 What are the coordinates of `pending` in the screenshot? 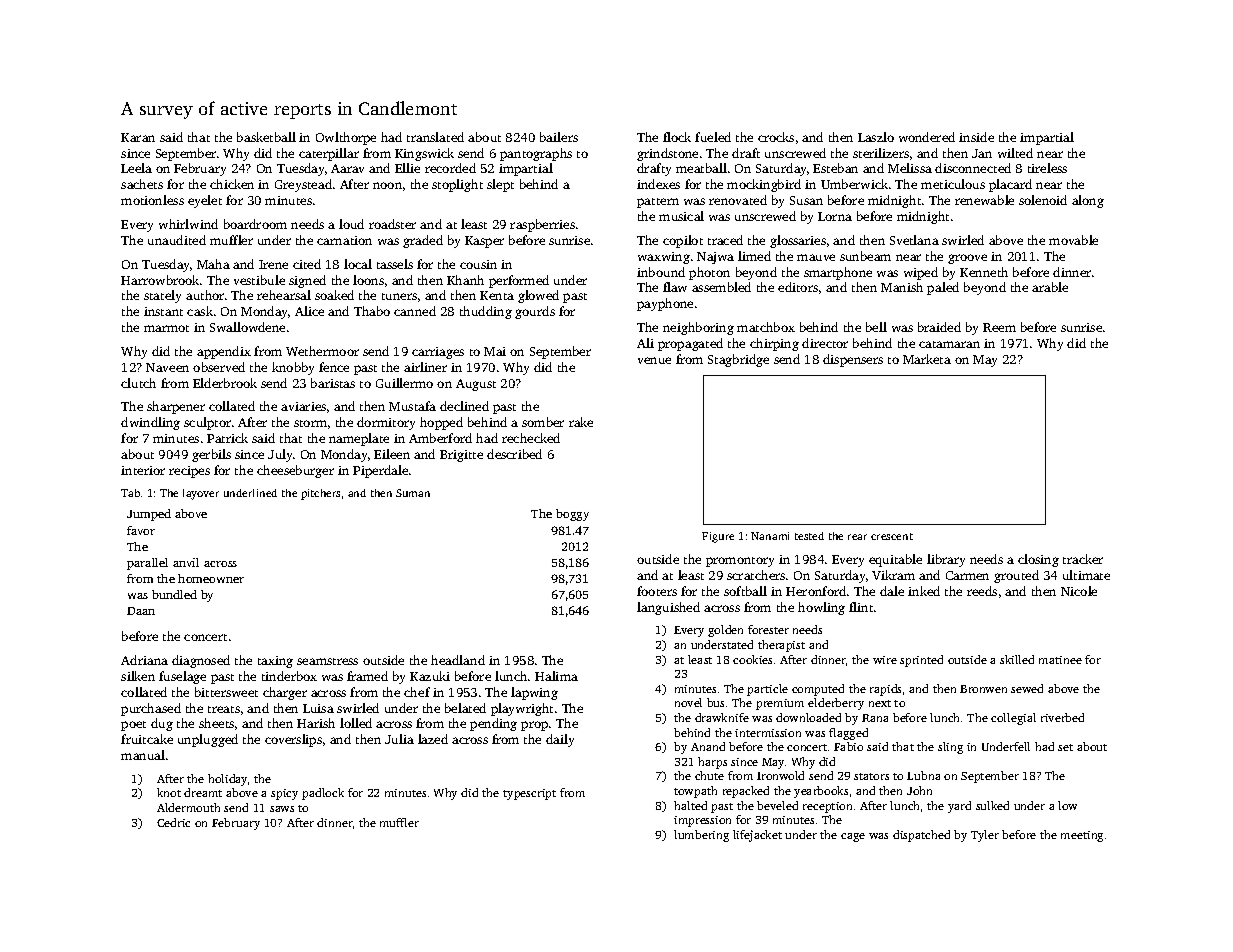 It's located at (493, 724).
